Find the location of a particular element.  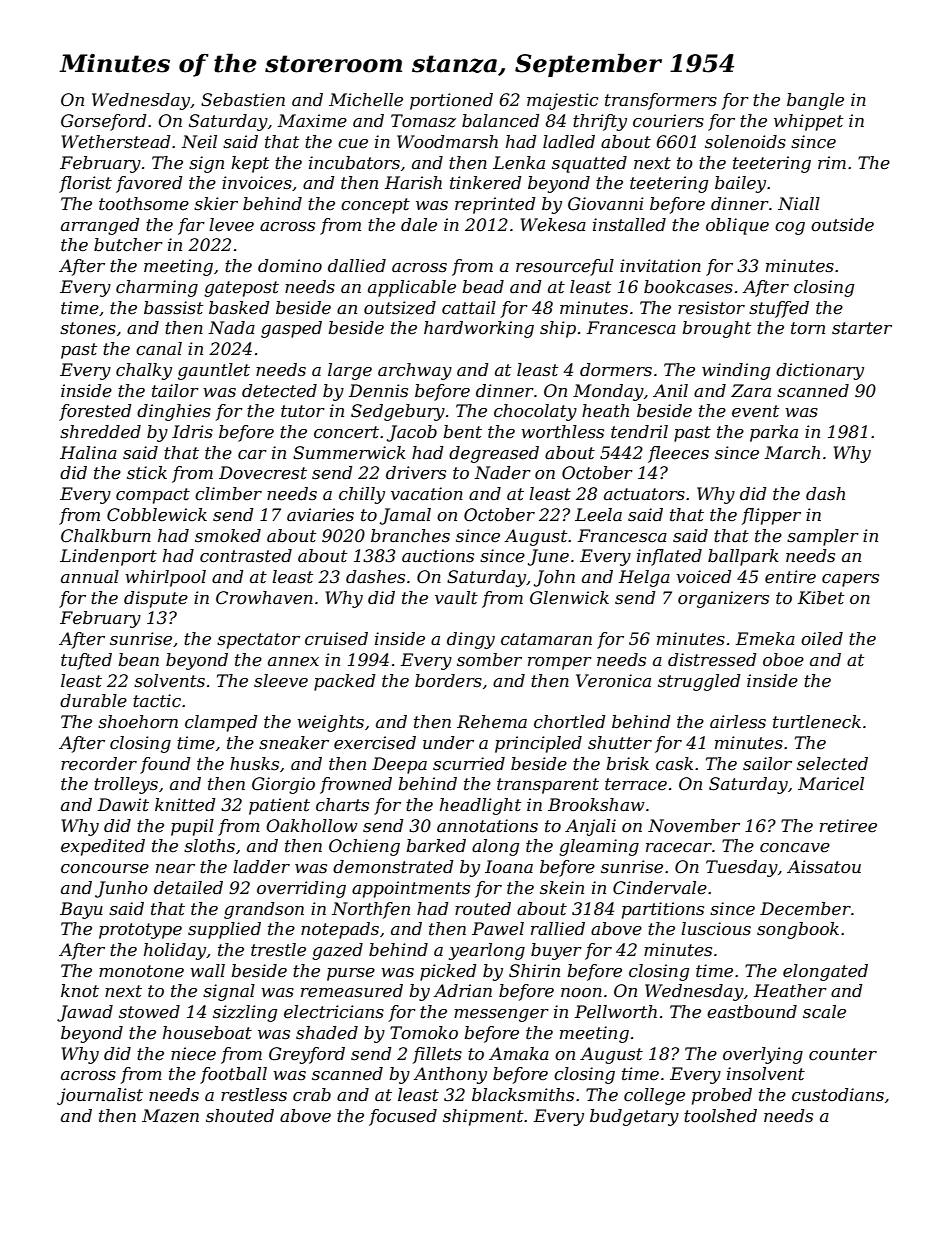

Chalkburn is located at coordinates (106, 535).
